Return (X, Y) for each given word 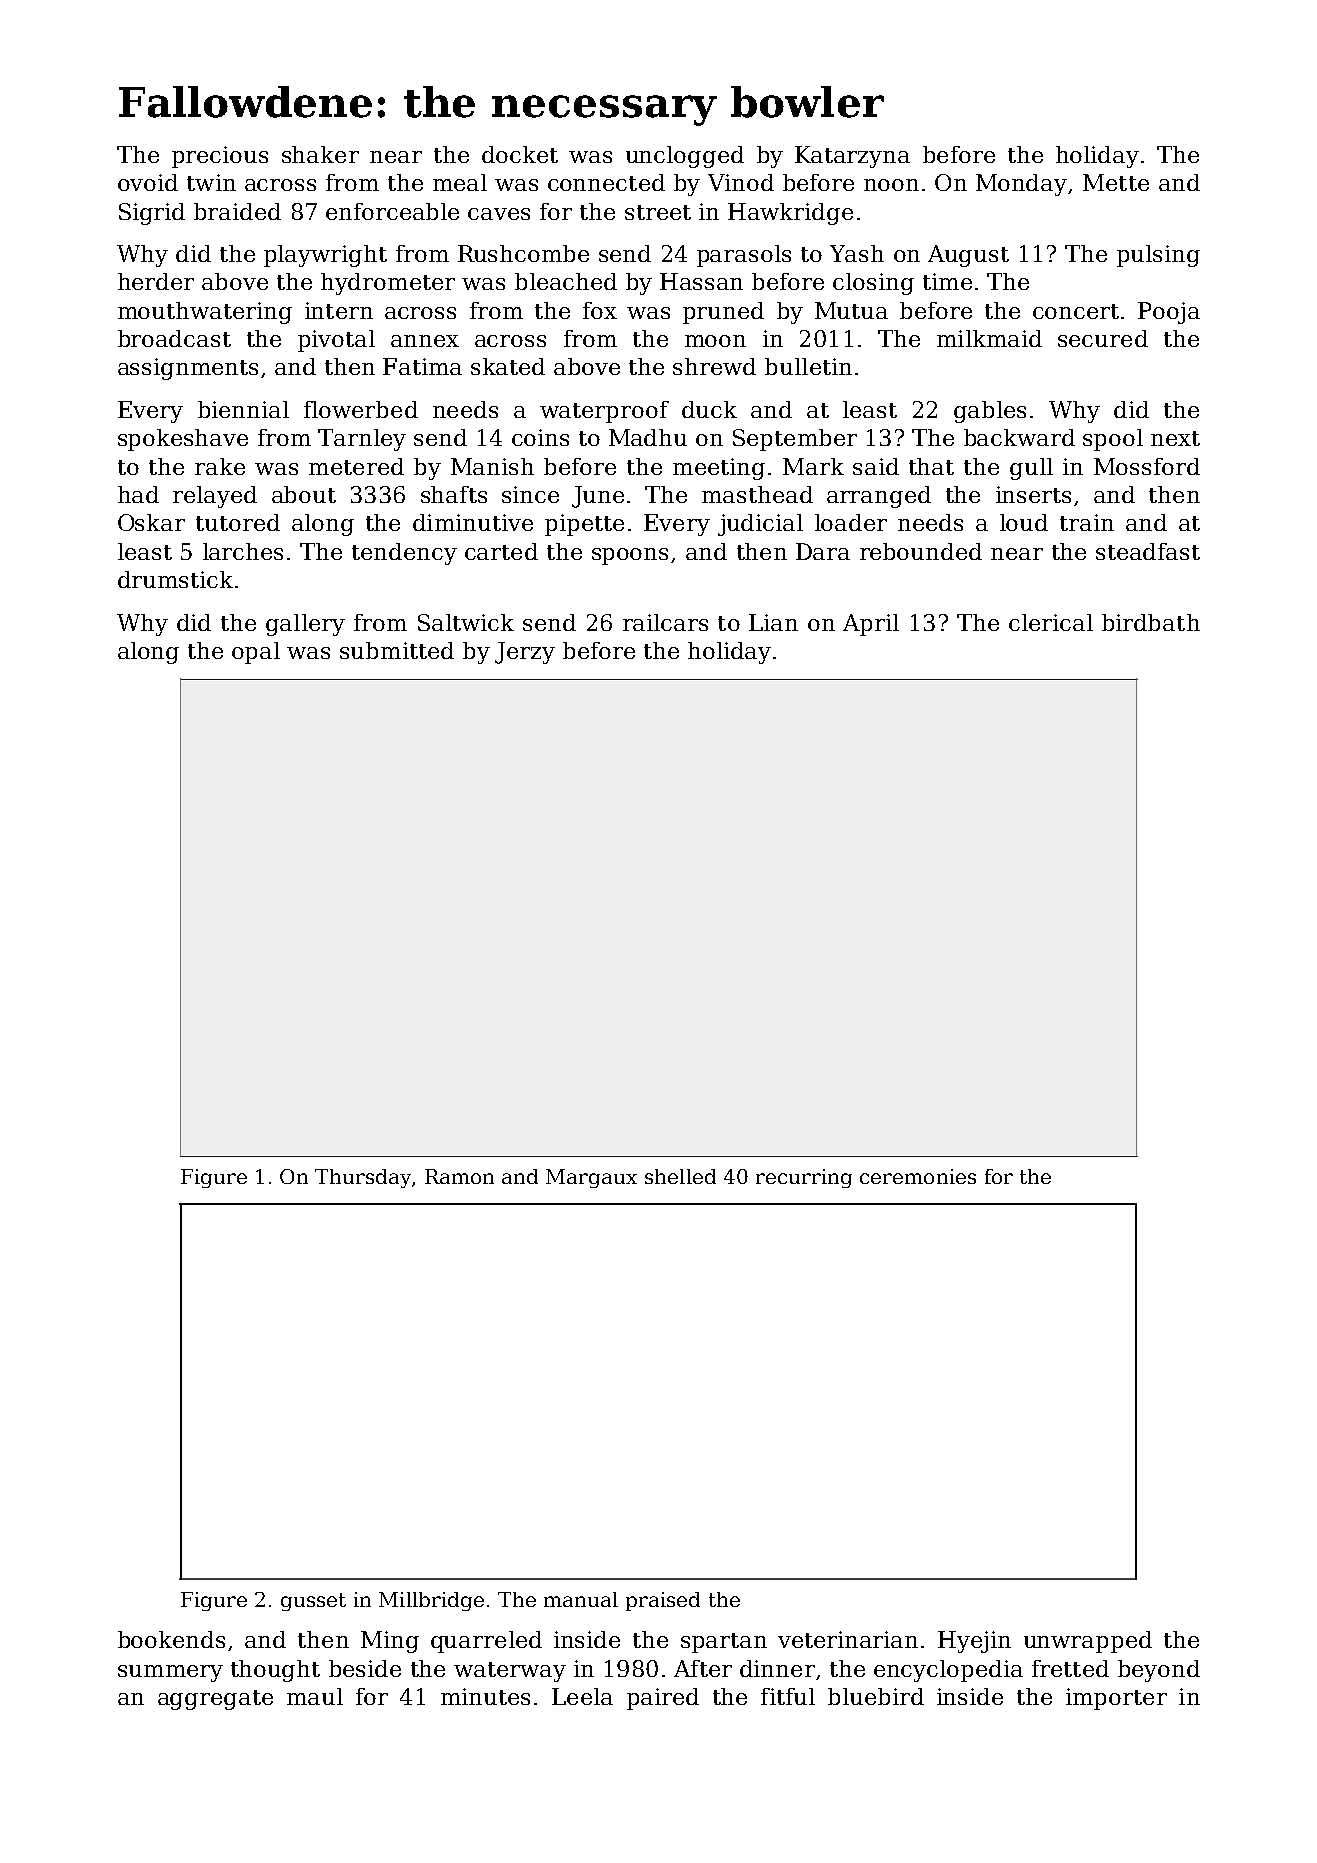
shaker (320, 154)
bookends (171, 1639)
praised (663, 1601)
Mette (1116, 182)
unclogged (685, 157)
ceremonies (918, 1176)
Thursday (363, 1178)
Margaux (591, 1178)
